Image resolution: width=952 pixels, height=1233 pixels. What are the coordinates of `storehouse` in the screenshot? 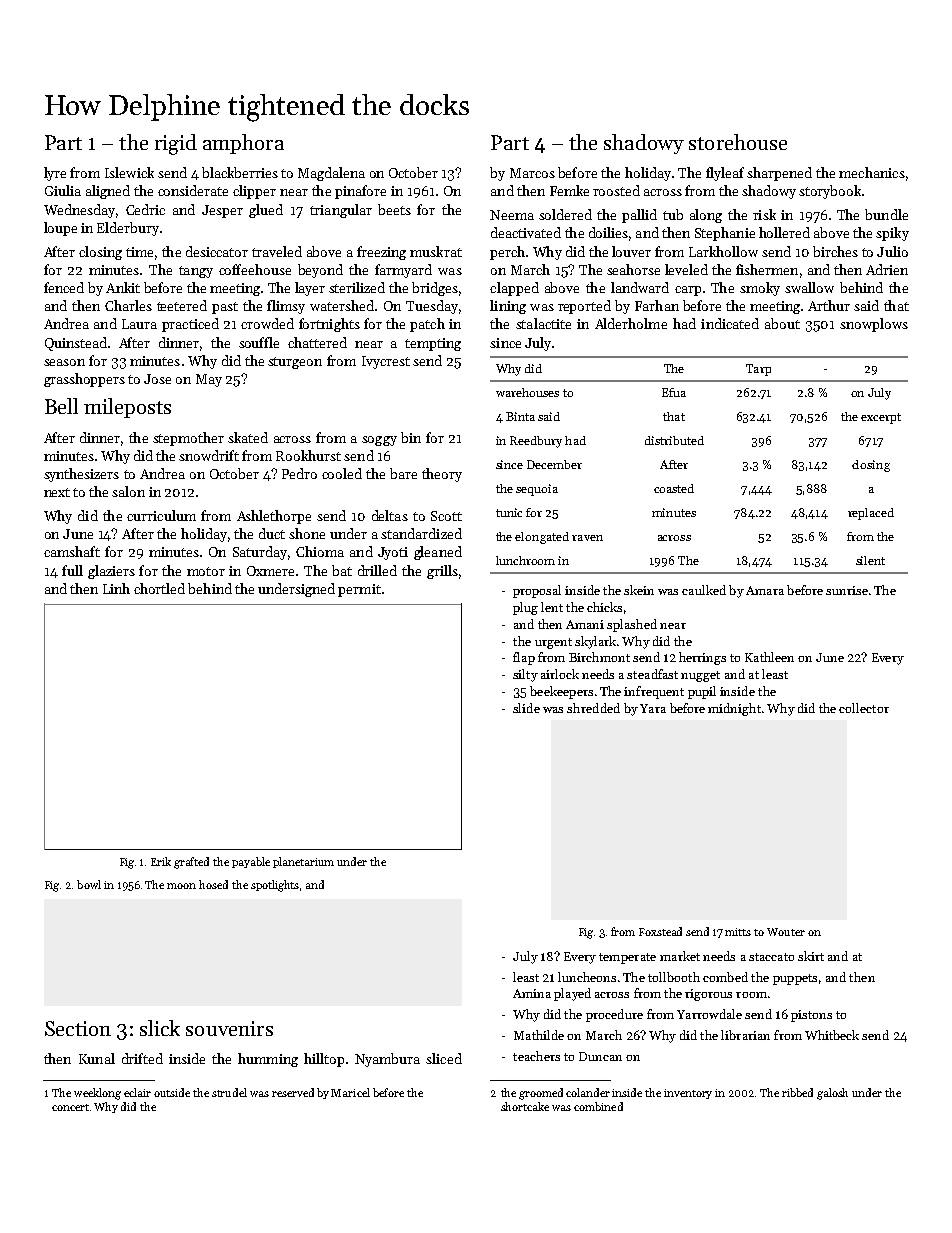 It's located at (738, 142).
